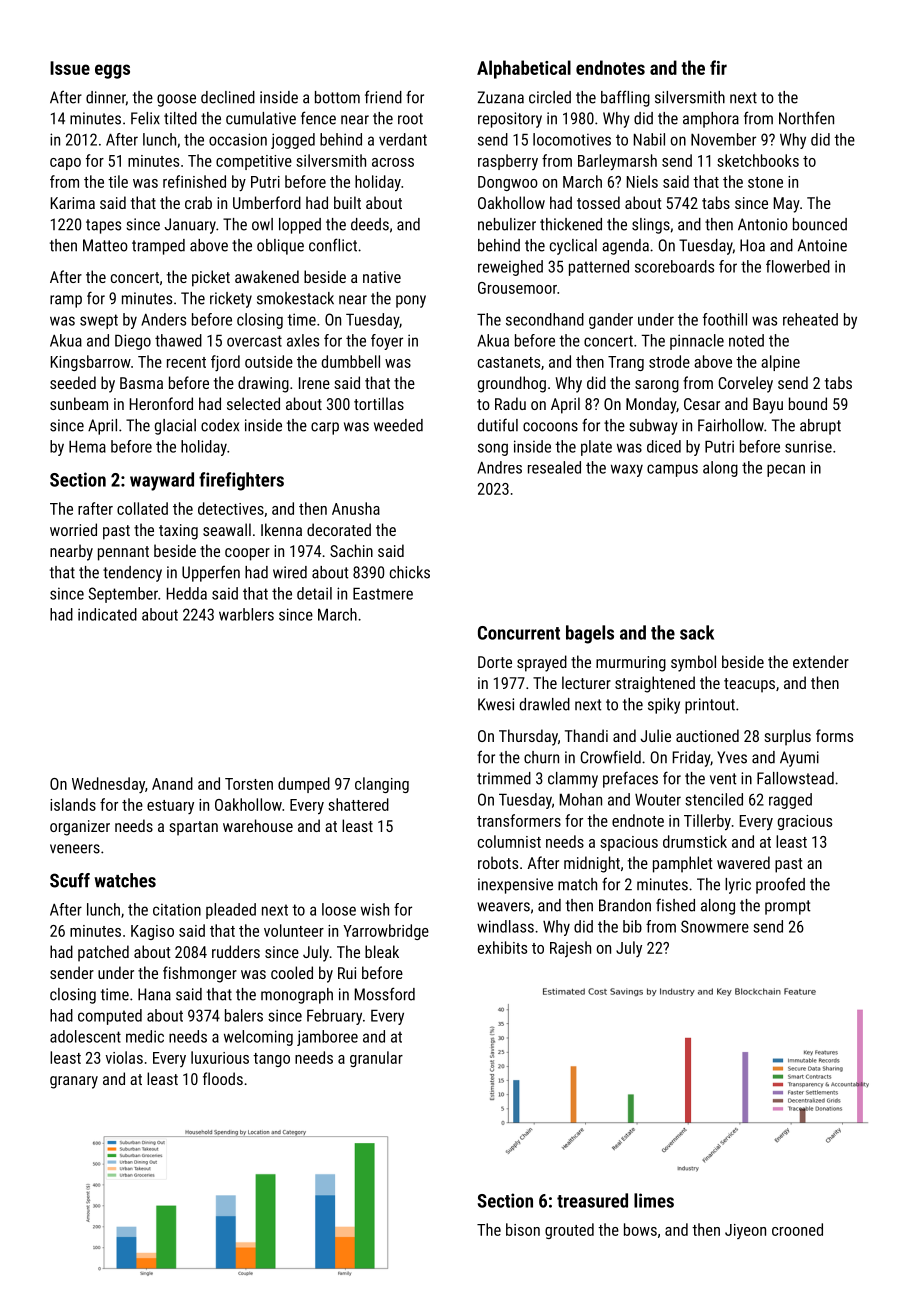  Describe the element at coordinates (786, 470) in the page. I see `pecan` at that location.
